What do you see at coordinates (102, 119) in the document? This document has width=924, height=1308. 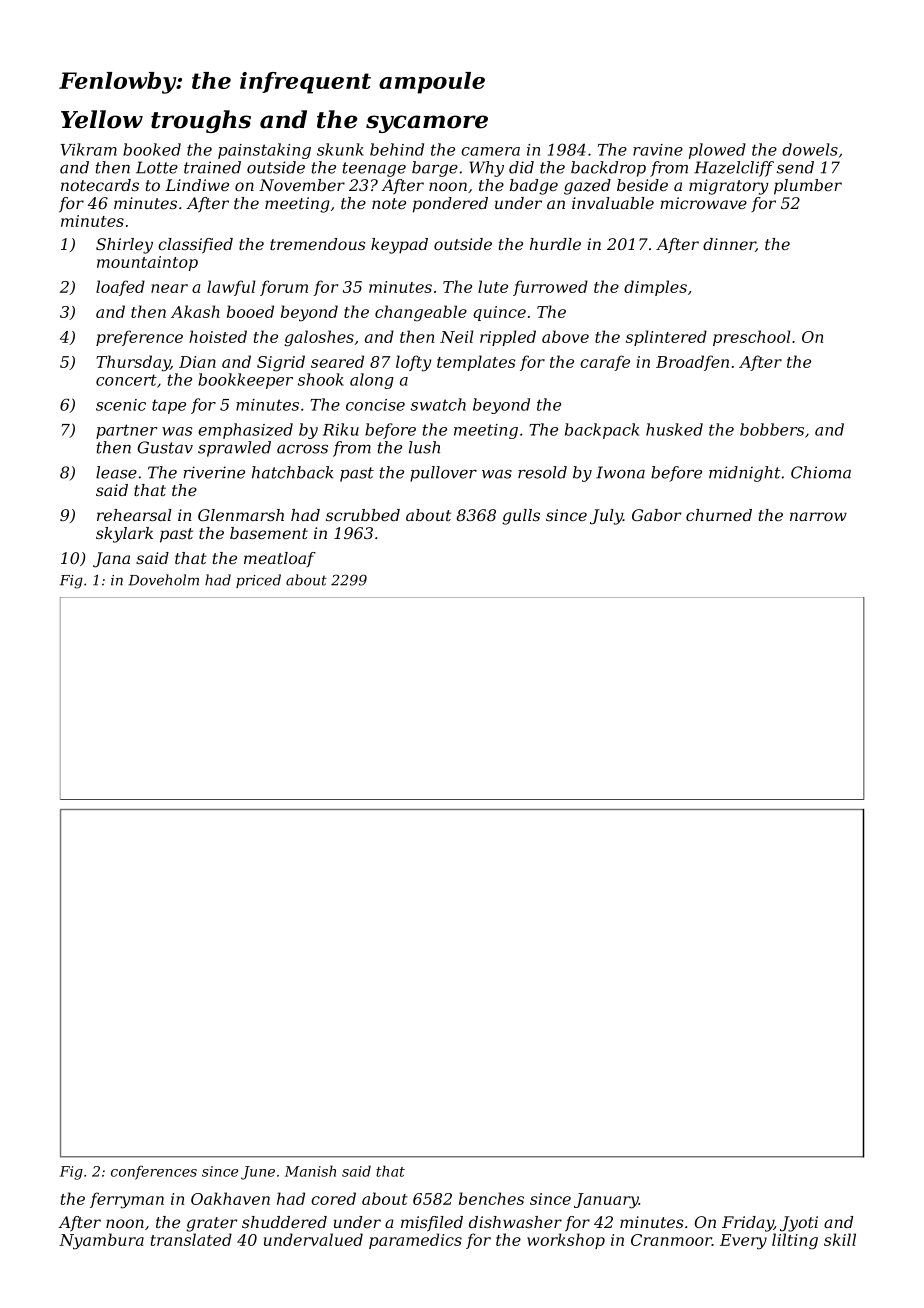 I see `Yellow` at bounding box center [102, 119].
